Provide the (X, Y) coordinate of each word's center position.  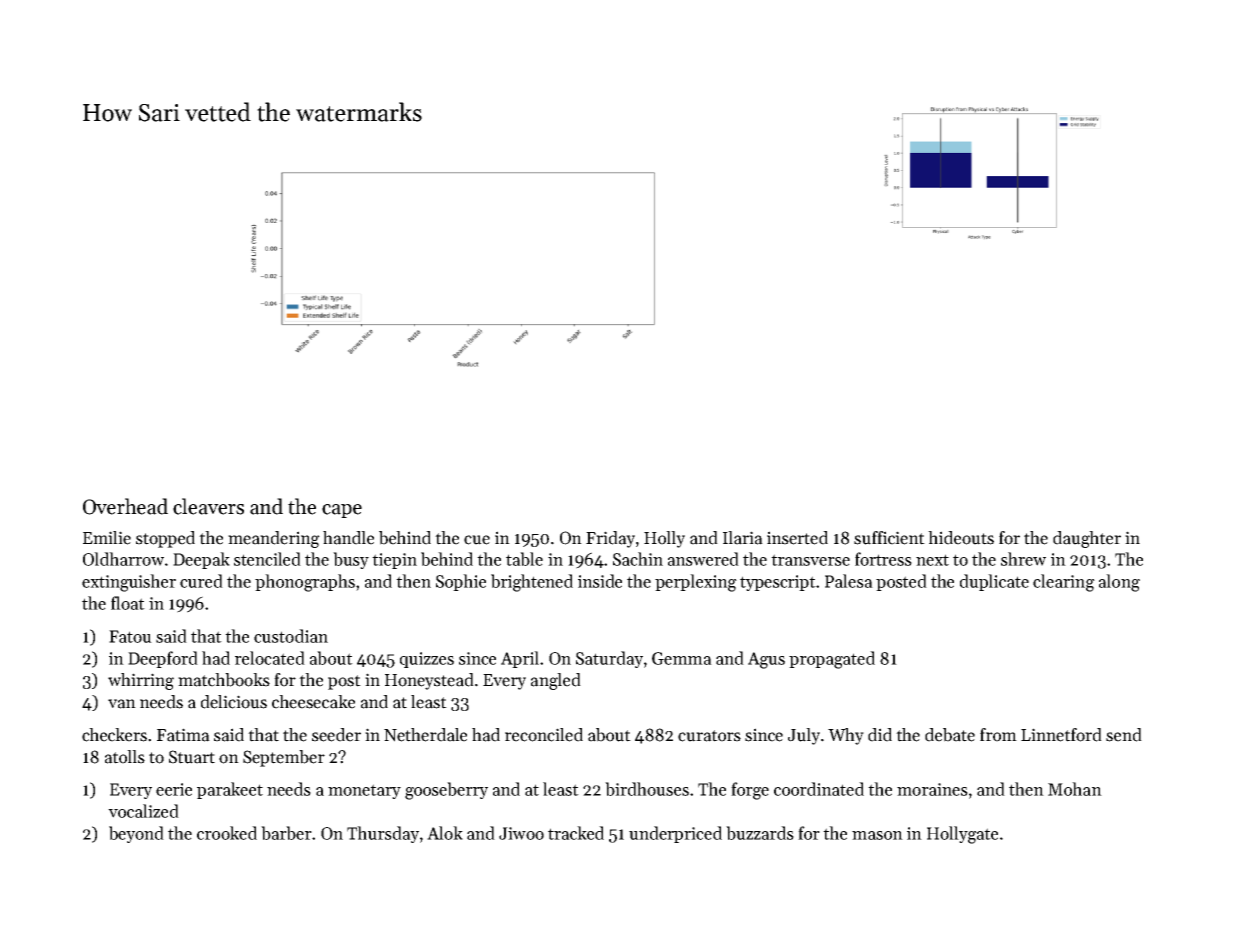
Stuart (192, 757)
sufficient (889, 538)
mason (877, 835)
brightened (532, 583)
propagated (832, 660)
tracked (576, 833)
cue (477, 540)
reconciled (544, 735)
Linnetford (1061, 735)
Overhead (125, 506)
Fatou (130, 636)
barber (286, 833)
